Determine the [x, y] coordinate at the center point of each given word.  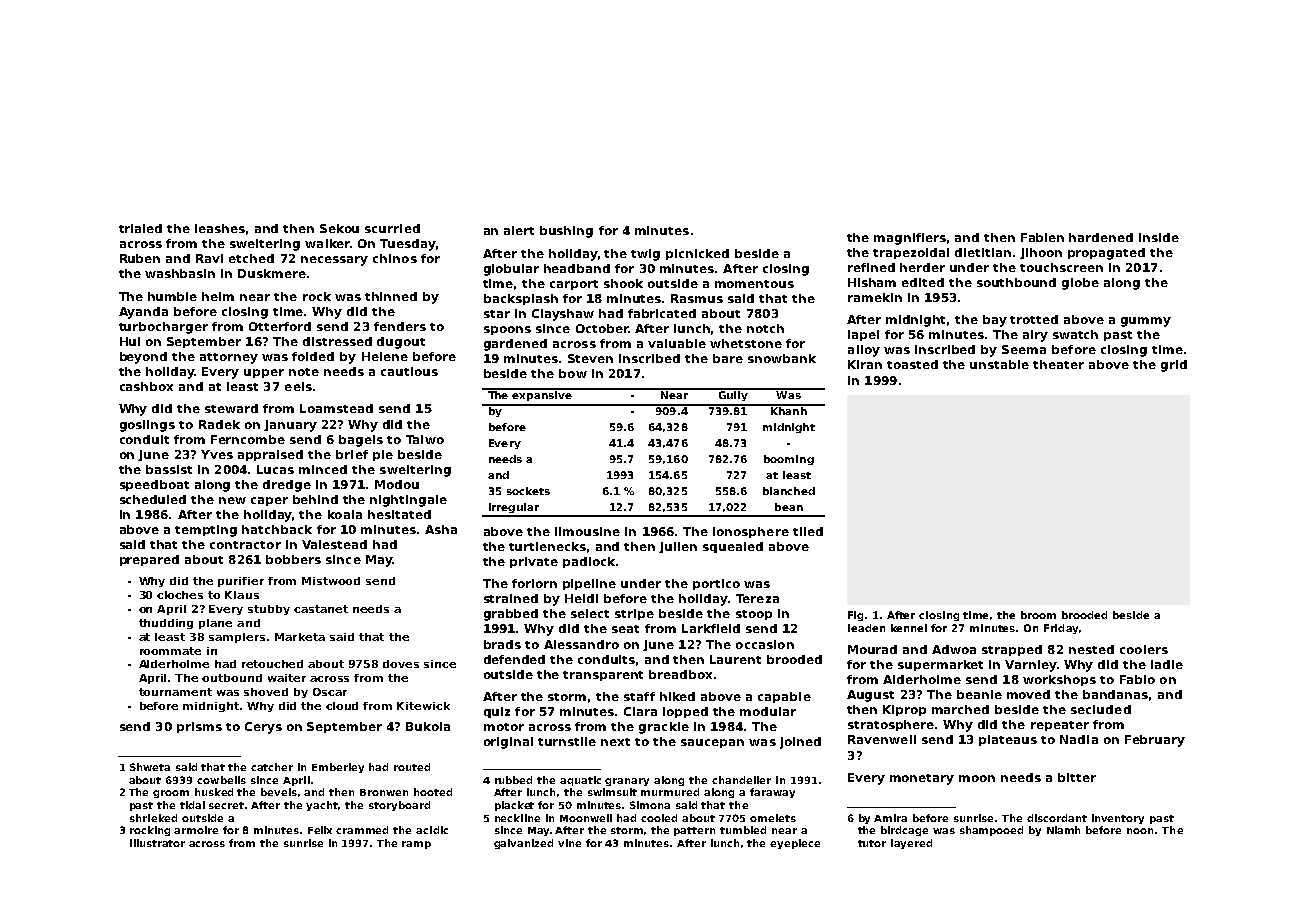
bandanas [1115, 694]
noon [1140, 831]
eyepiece [795, 844]
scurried [392, 228]
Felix [320, 830]
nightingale [408, 501]
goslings [147, 426]
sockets [528, 491]
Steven [590, 358]
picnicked [697, 254]
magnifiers [910, 239]
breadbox [680, 674]
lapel [863, 335]
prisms [199, 727]
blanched [789, 491]
